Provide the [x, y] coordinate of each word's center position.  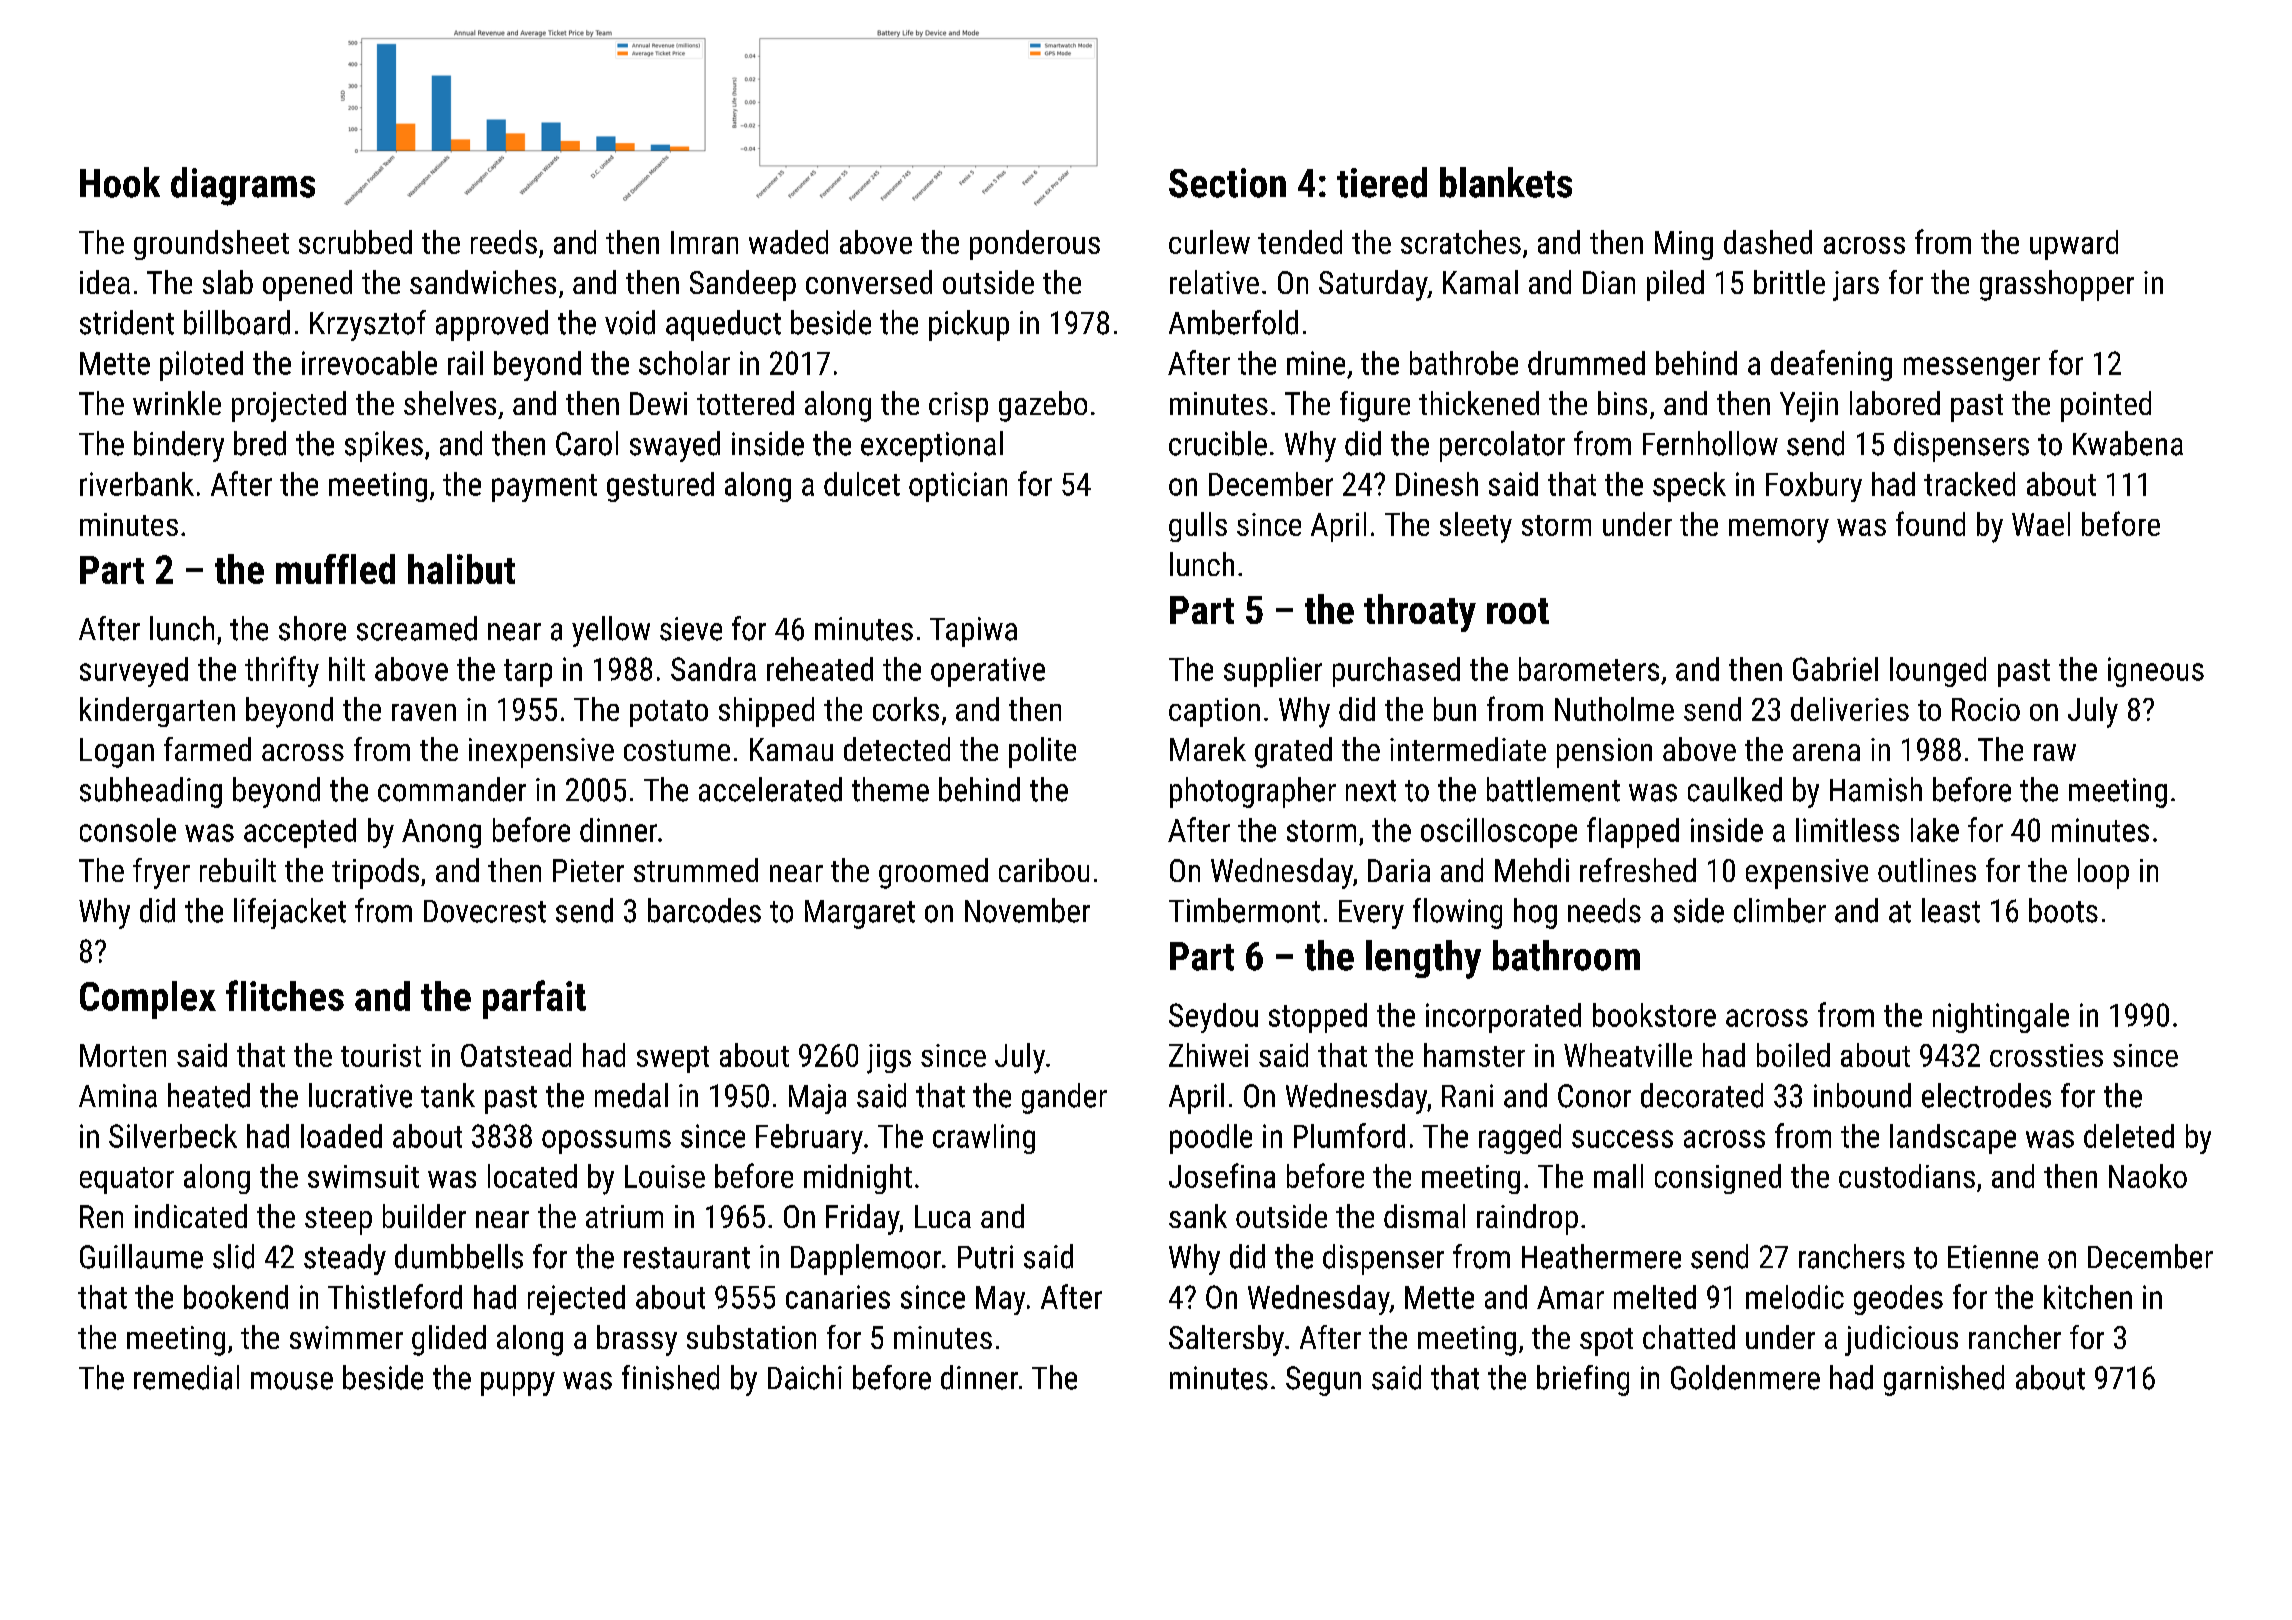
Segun [1323, 1381]
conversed [869, 282]
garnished [1944, 1380]
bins [1622, 403]
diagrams [243, 186]
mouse [292, 1381]
